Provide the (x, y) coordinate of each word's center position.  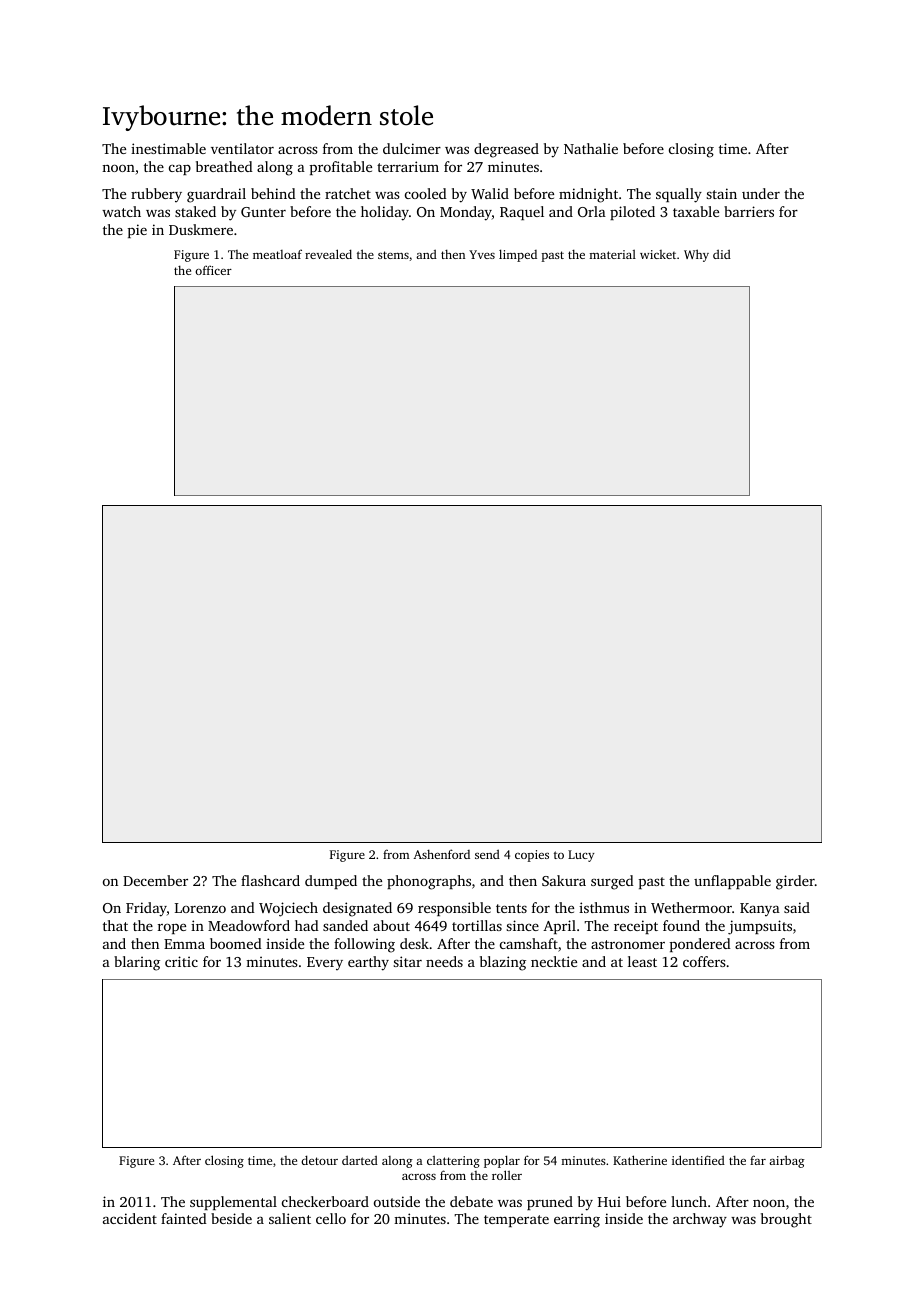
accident (130, 1218)
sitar (407, 961)
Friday (146, 909)
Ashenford (441, 854)
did (722, 254)
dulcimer (412, 148)
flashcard (270, 880)
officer (213, 270)
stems (393, 255)
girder (795, 882)
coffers (704, 961)
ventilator (242, 148)
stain (721, 193)
